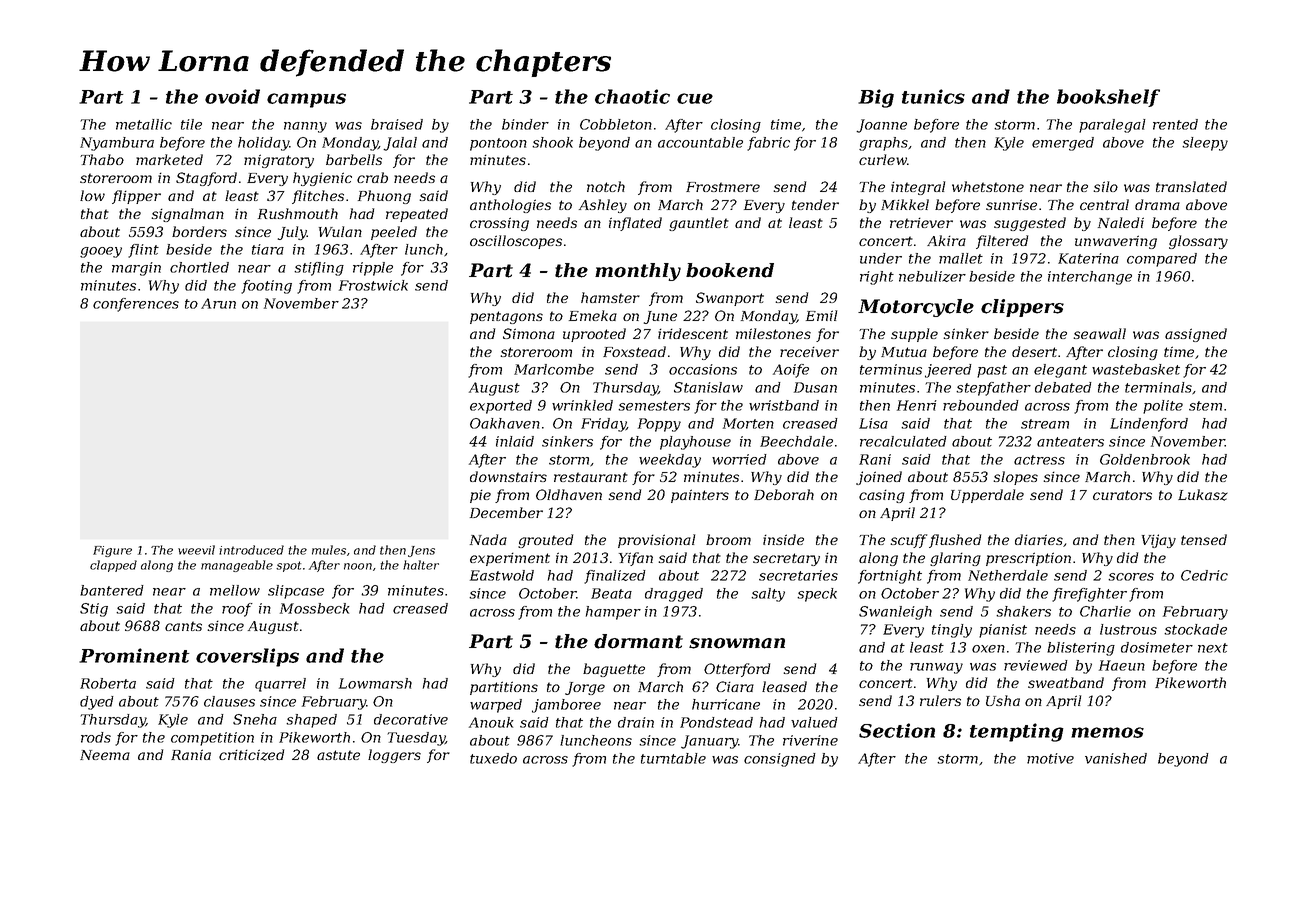  What do you see at coordinates (144, 124) in the screenshot?
I see `metallic` at bounding box center [144, 124].
